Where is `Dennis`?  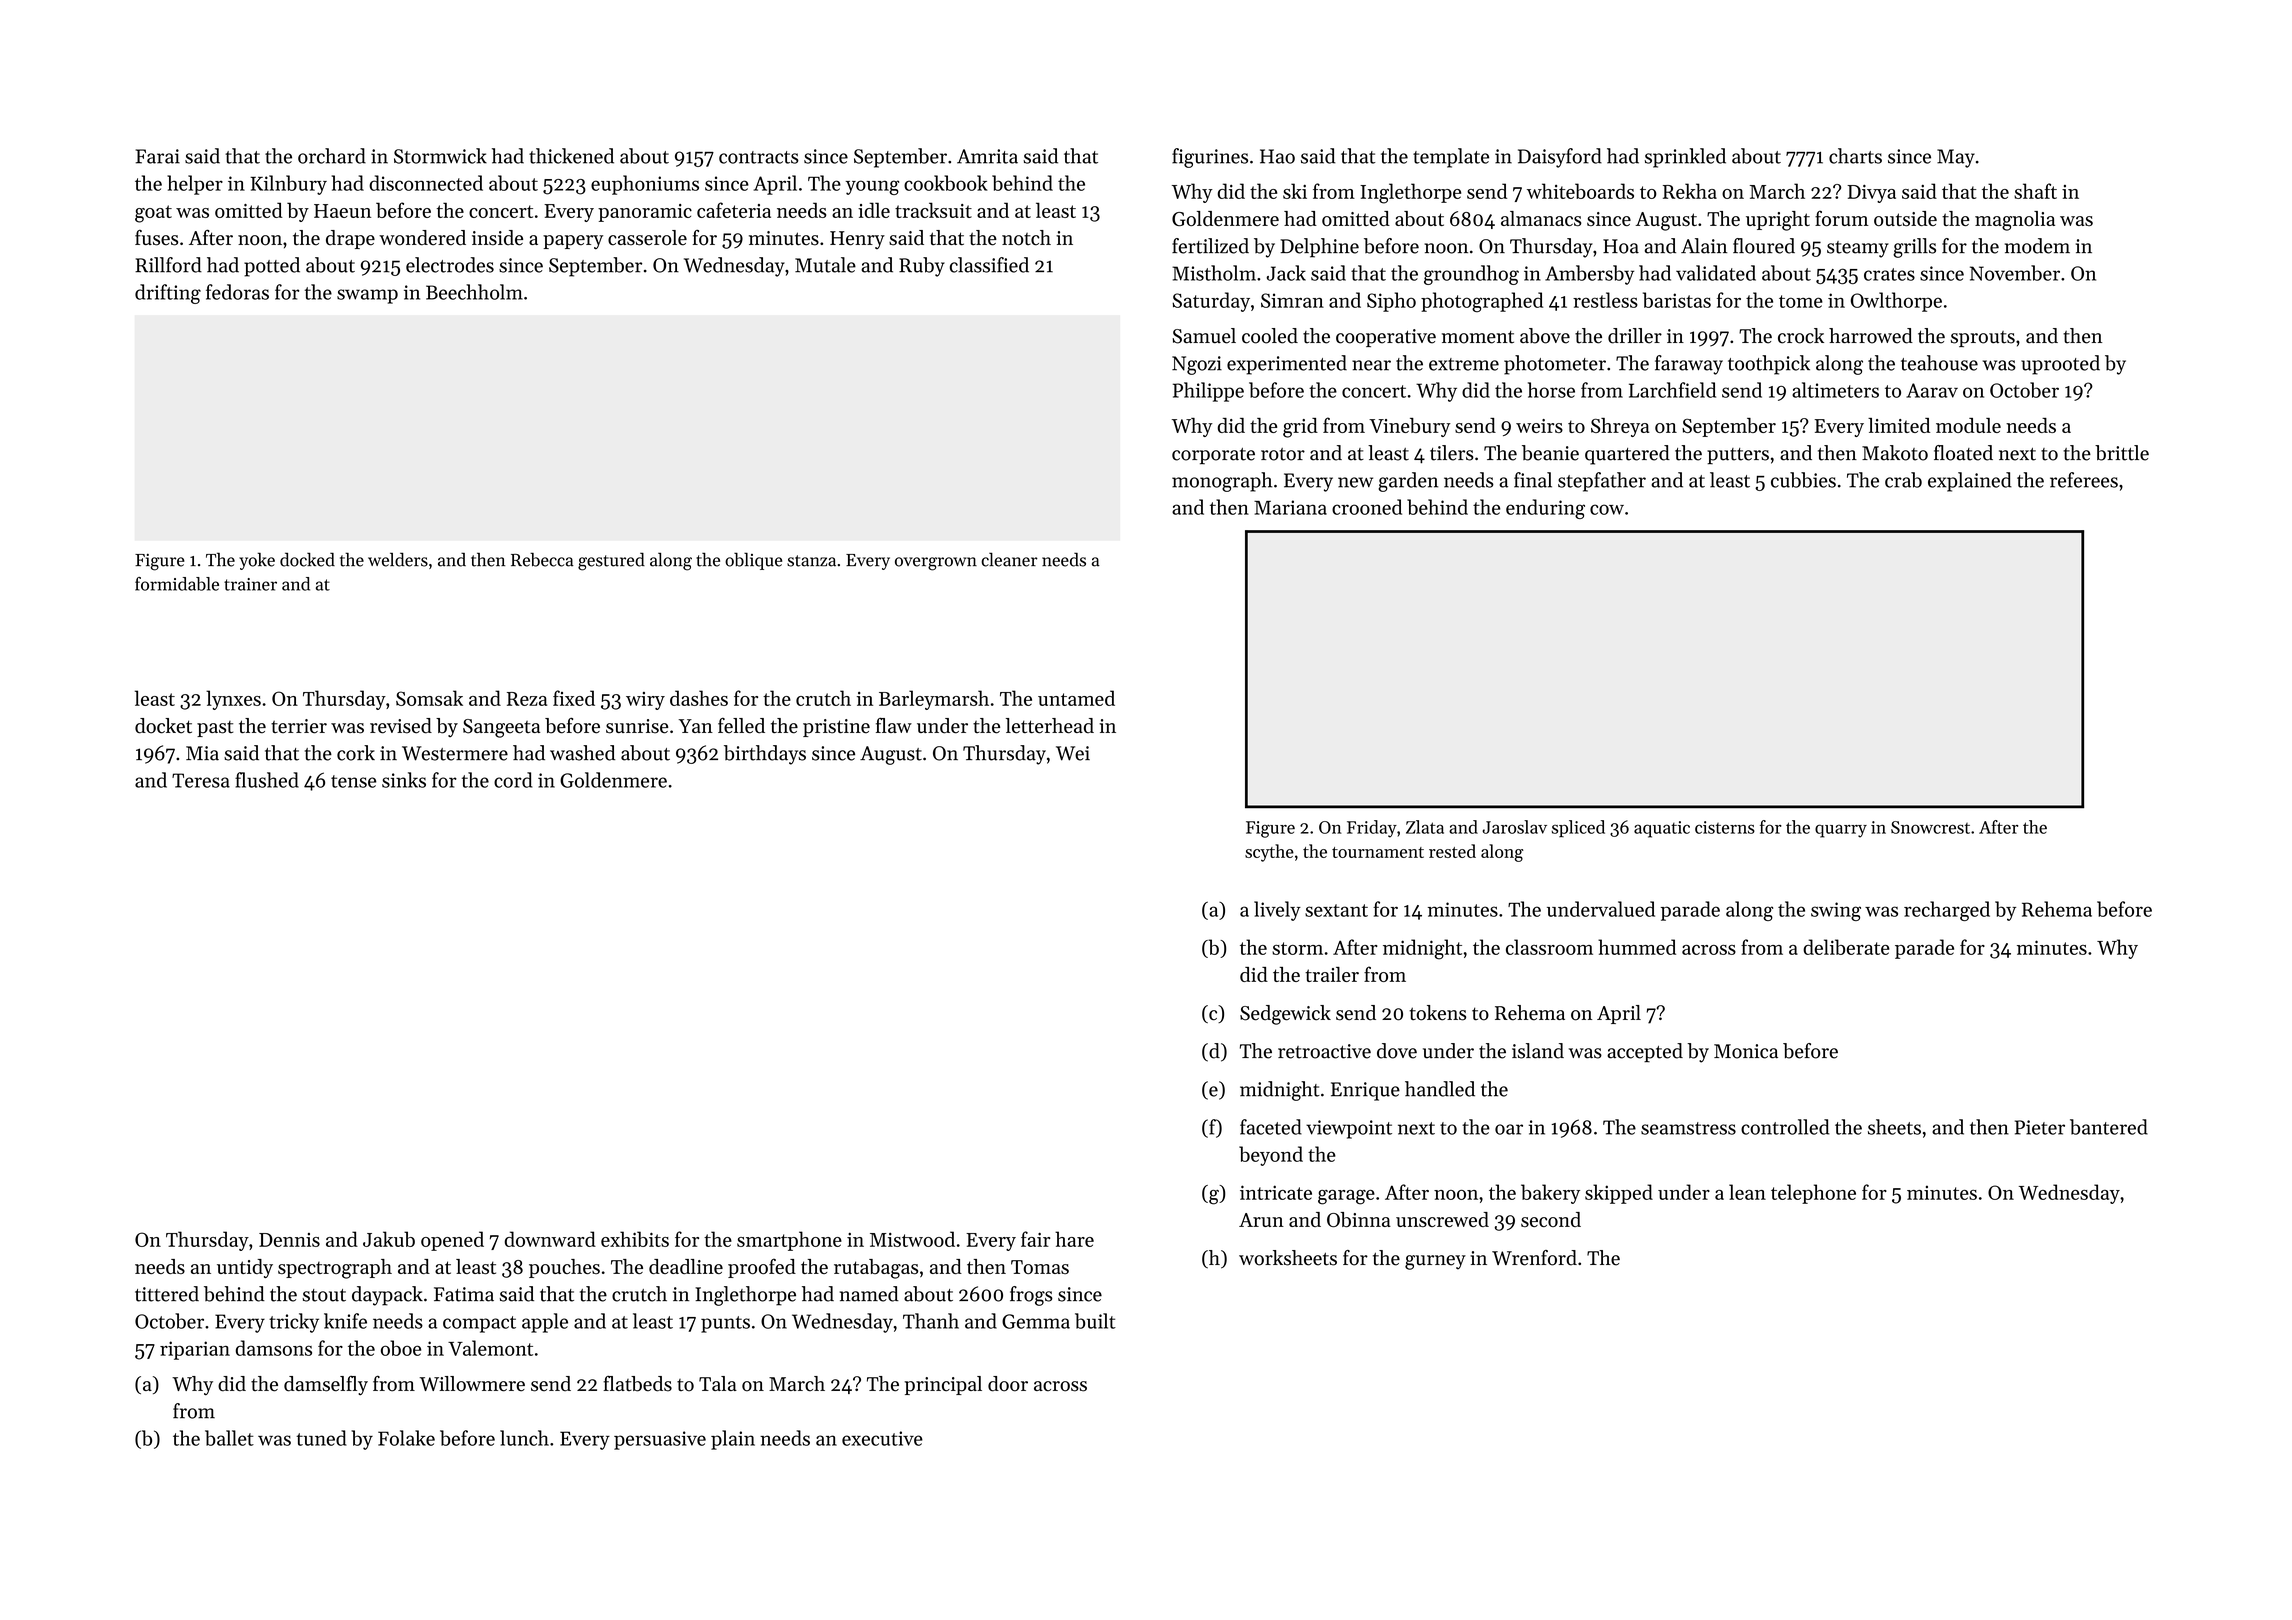 Dennis is located at coordinates (289, 1240).
